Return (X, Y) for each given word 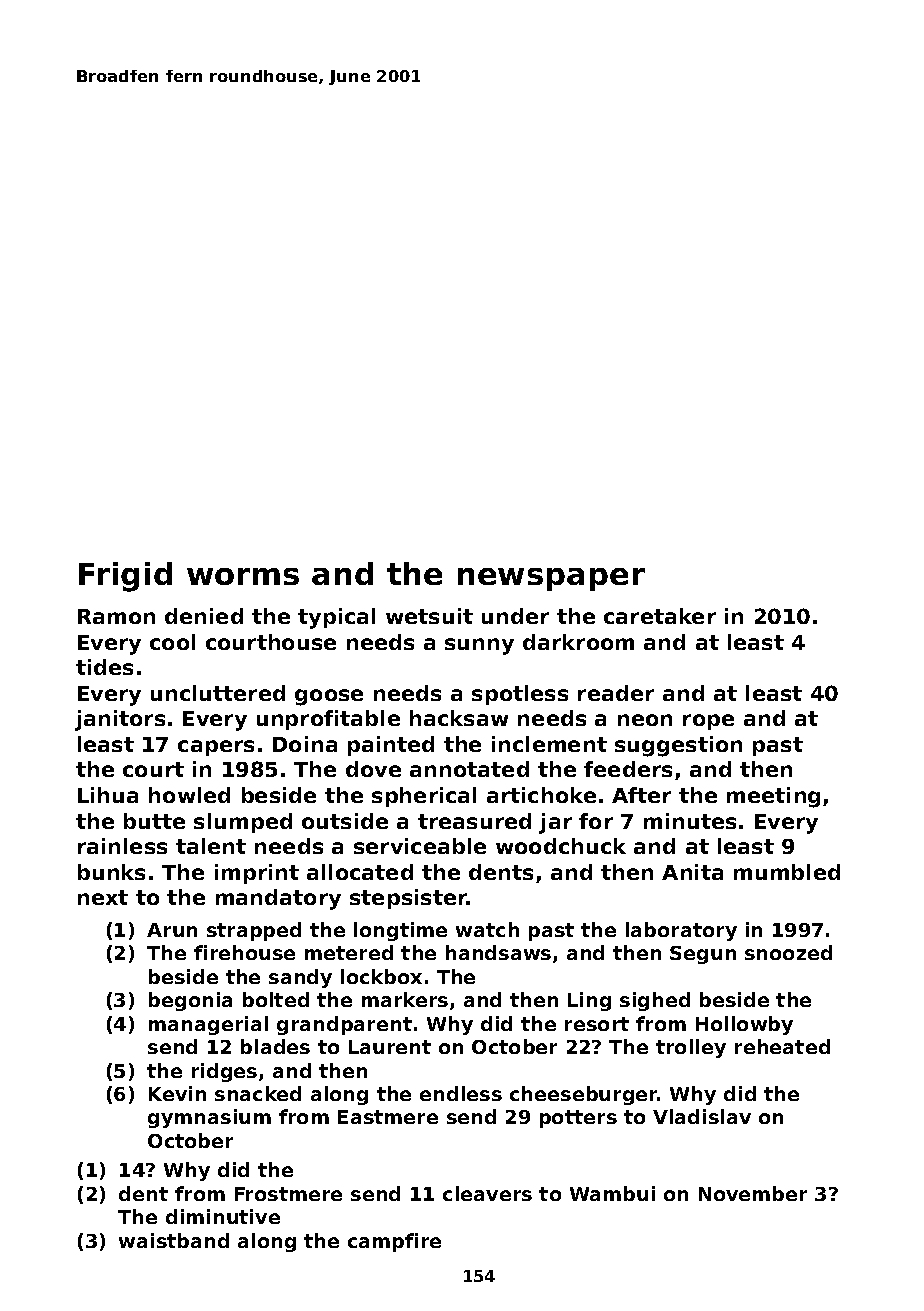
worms (243, 576)
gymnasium (209, 1118)
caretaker (660, 616)
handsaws (498, 952)
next (103, 897)
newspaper (551, 579)
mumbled (787, 872)
